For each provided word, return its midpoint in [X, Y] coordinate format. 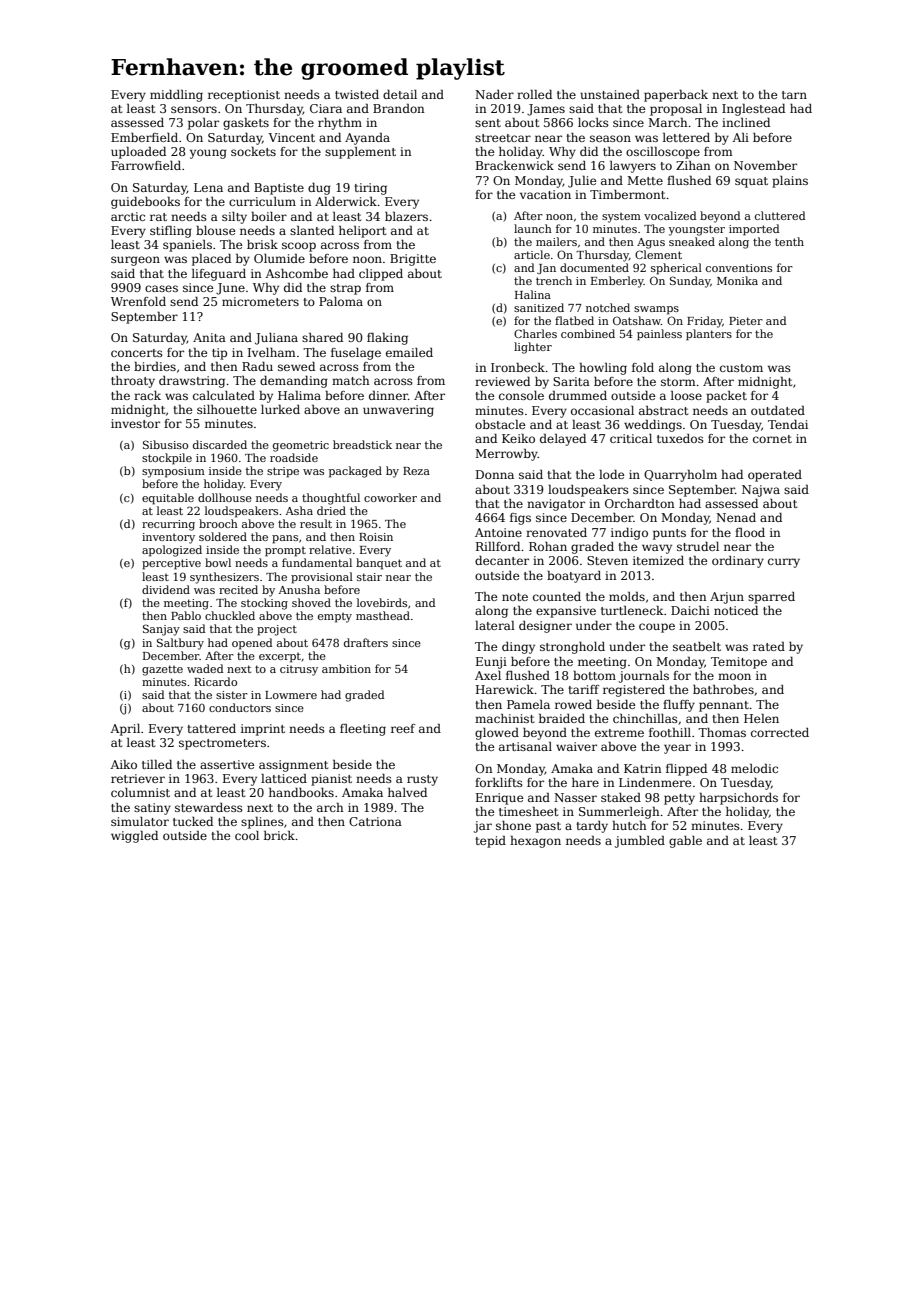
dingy [518, 648]
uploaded [138, 153]
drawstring [192, 382]
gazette [162, 670]
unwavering [398, 411]
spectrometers [222, 744]
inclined [746, 122]
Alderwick [346, 201]
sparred [771, 598]
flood [750, 532]
